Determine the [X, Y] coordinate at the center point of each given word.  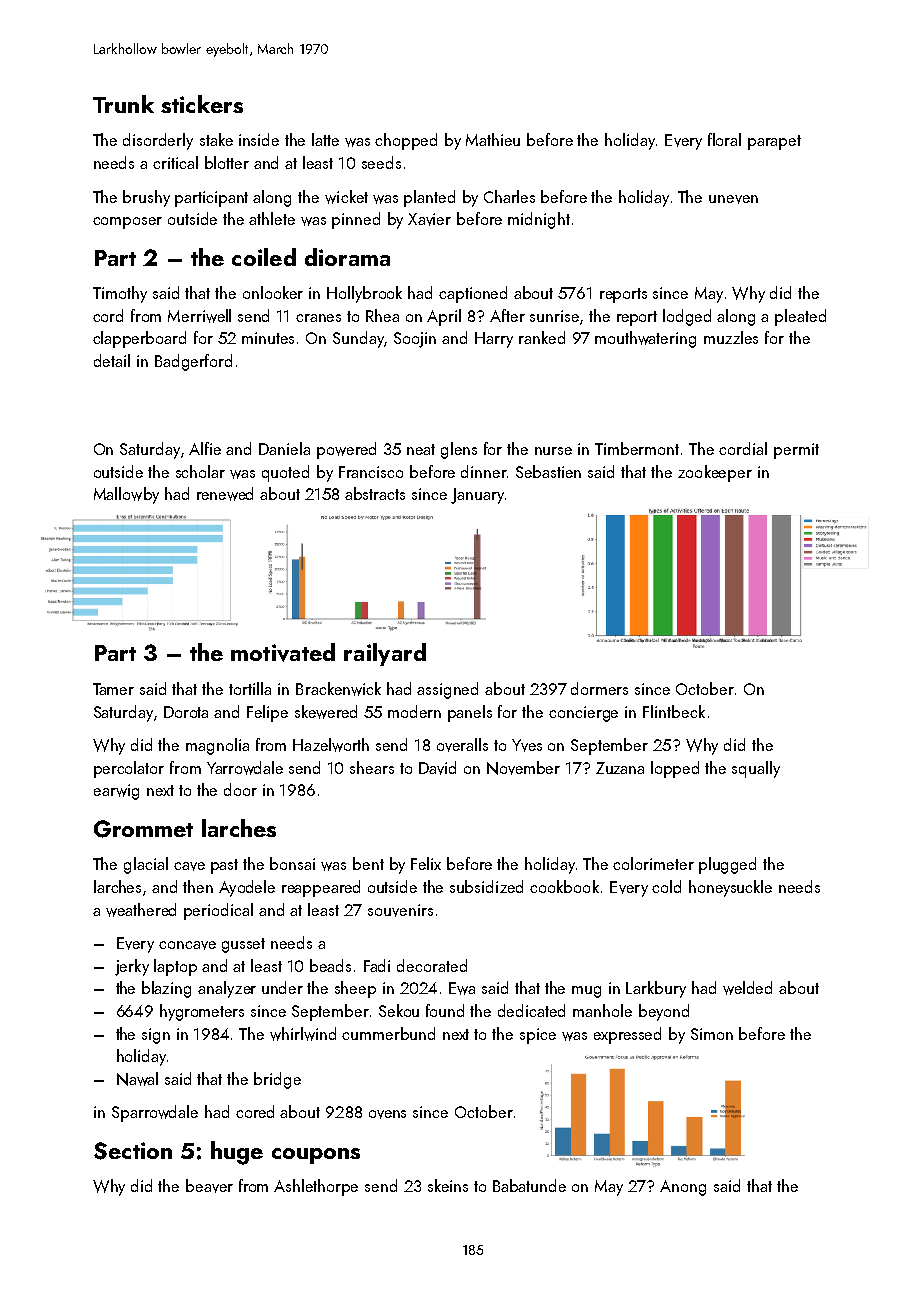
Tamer [113, 689]
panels [470, 713]
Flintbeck [674, 711]
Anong [683, 1188]
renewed [225, 494]
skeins [448, 1185]
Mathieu [493, 139]
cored [255, 1111]
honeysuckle [730, 888]
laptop [175, 967]
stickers [202, 104]
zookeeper [715, 473]
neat [421, 449]
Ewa [462, 988]
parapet [774, 142]
